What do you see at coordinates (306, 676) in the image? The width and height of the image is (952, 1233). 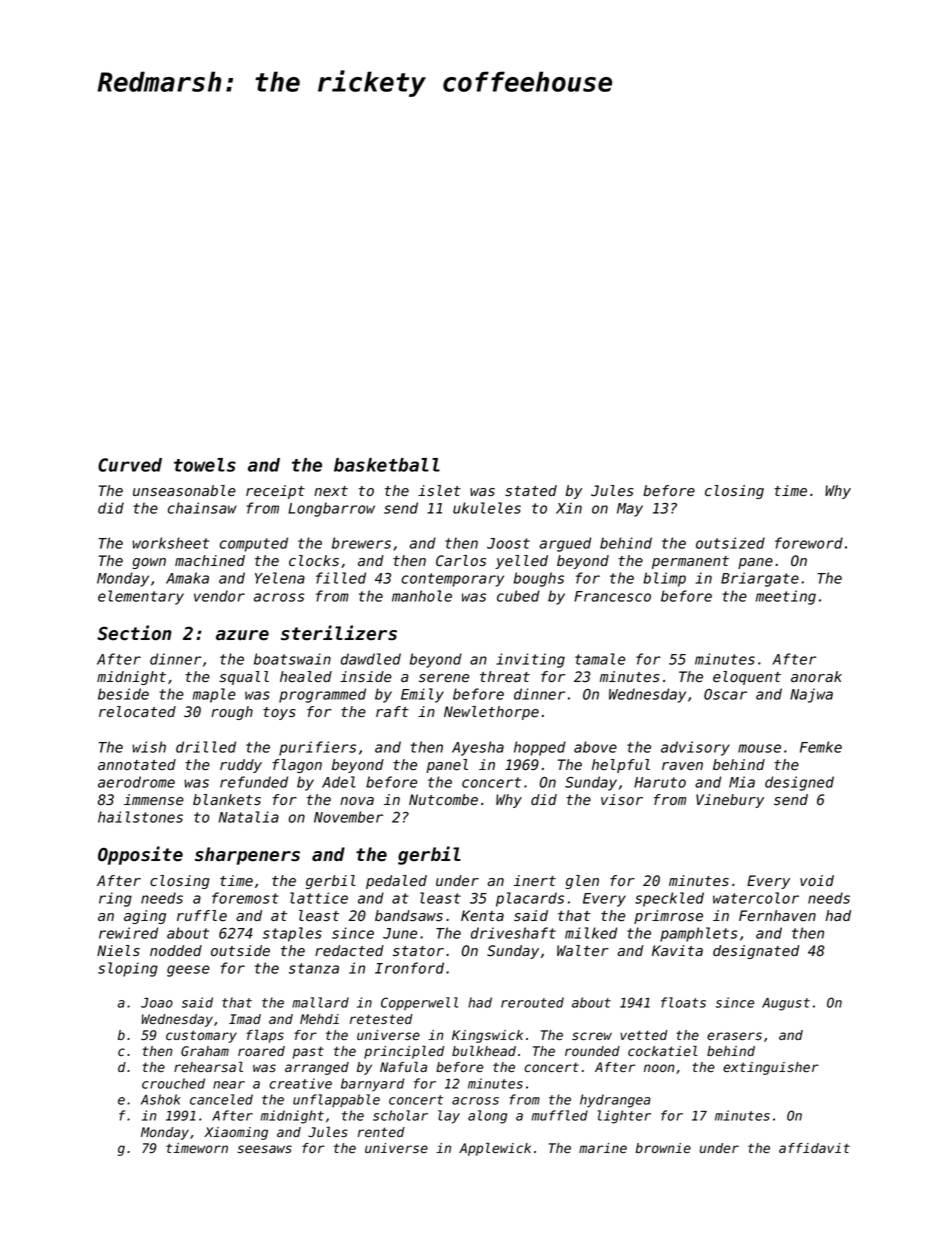 I see `healed` at bounding box center [306, 676].
